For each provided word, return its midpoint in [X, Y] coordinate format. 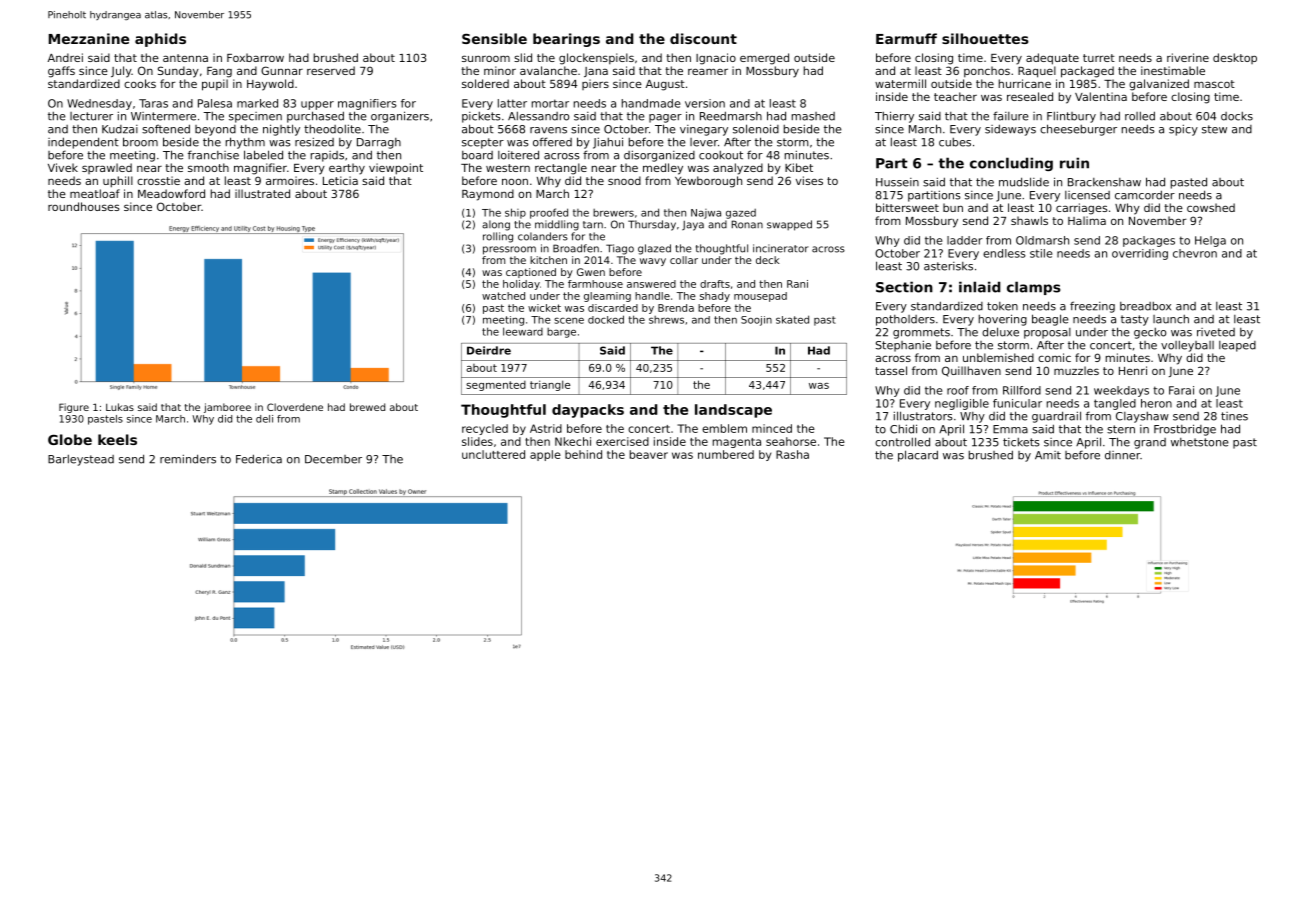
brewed [367, 407]
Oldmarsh [1042, 240]
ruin [1074, 163]
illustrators [923, 416]
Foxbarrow [255, 57]
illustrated [262, 193]
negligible [962, 404]
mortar [550, 103]
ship [515, 213]
